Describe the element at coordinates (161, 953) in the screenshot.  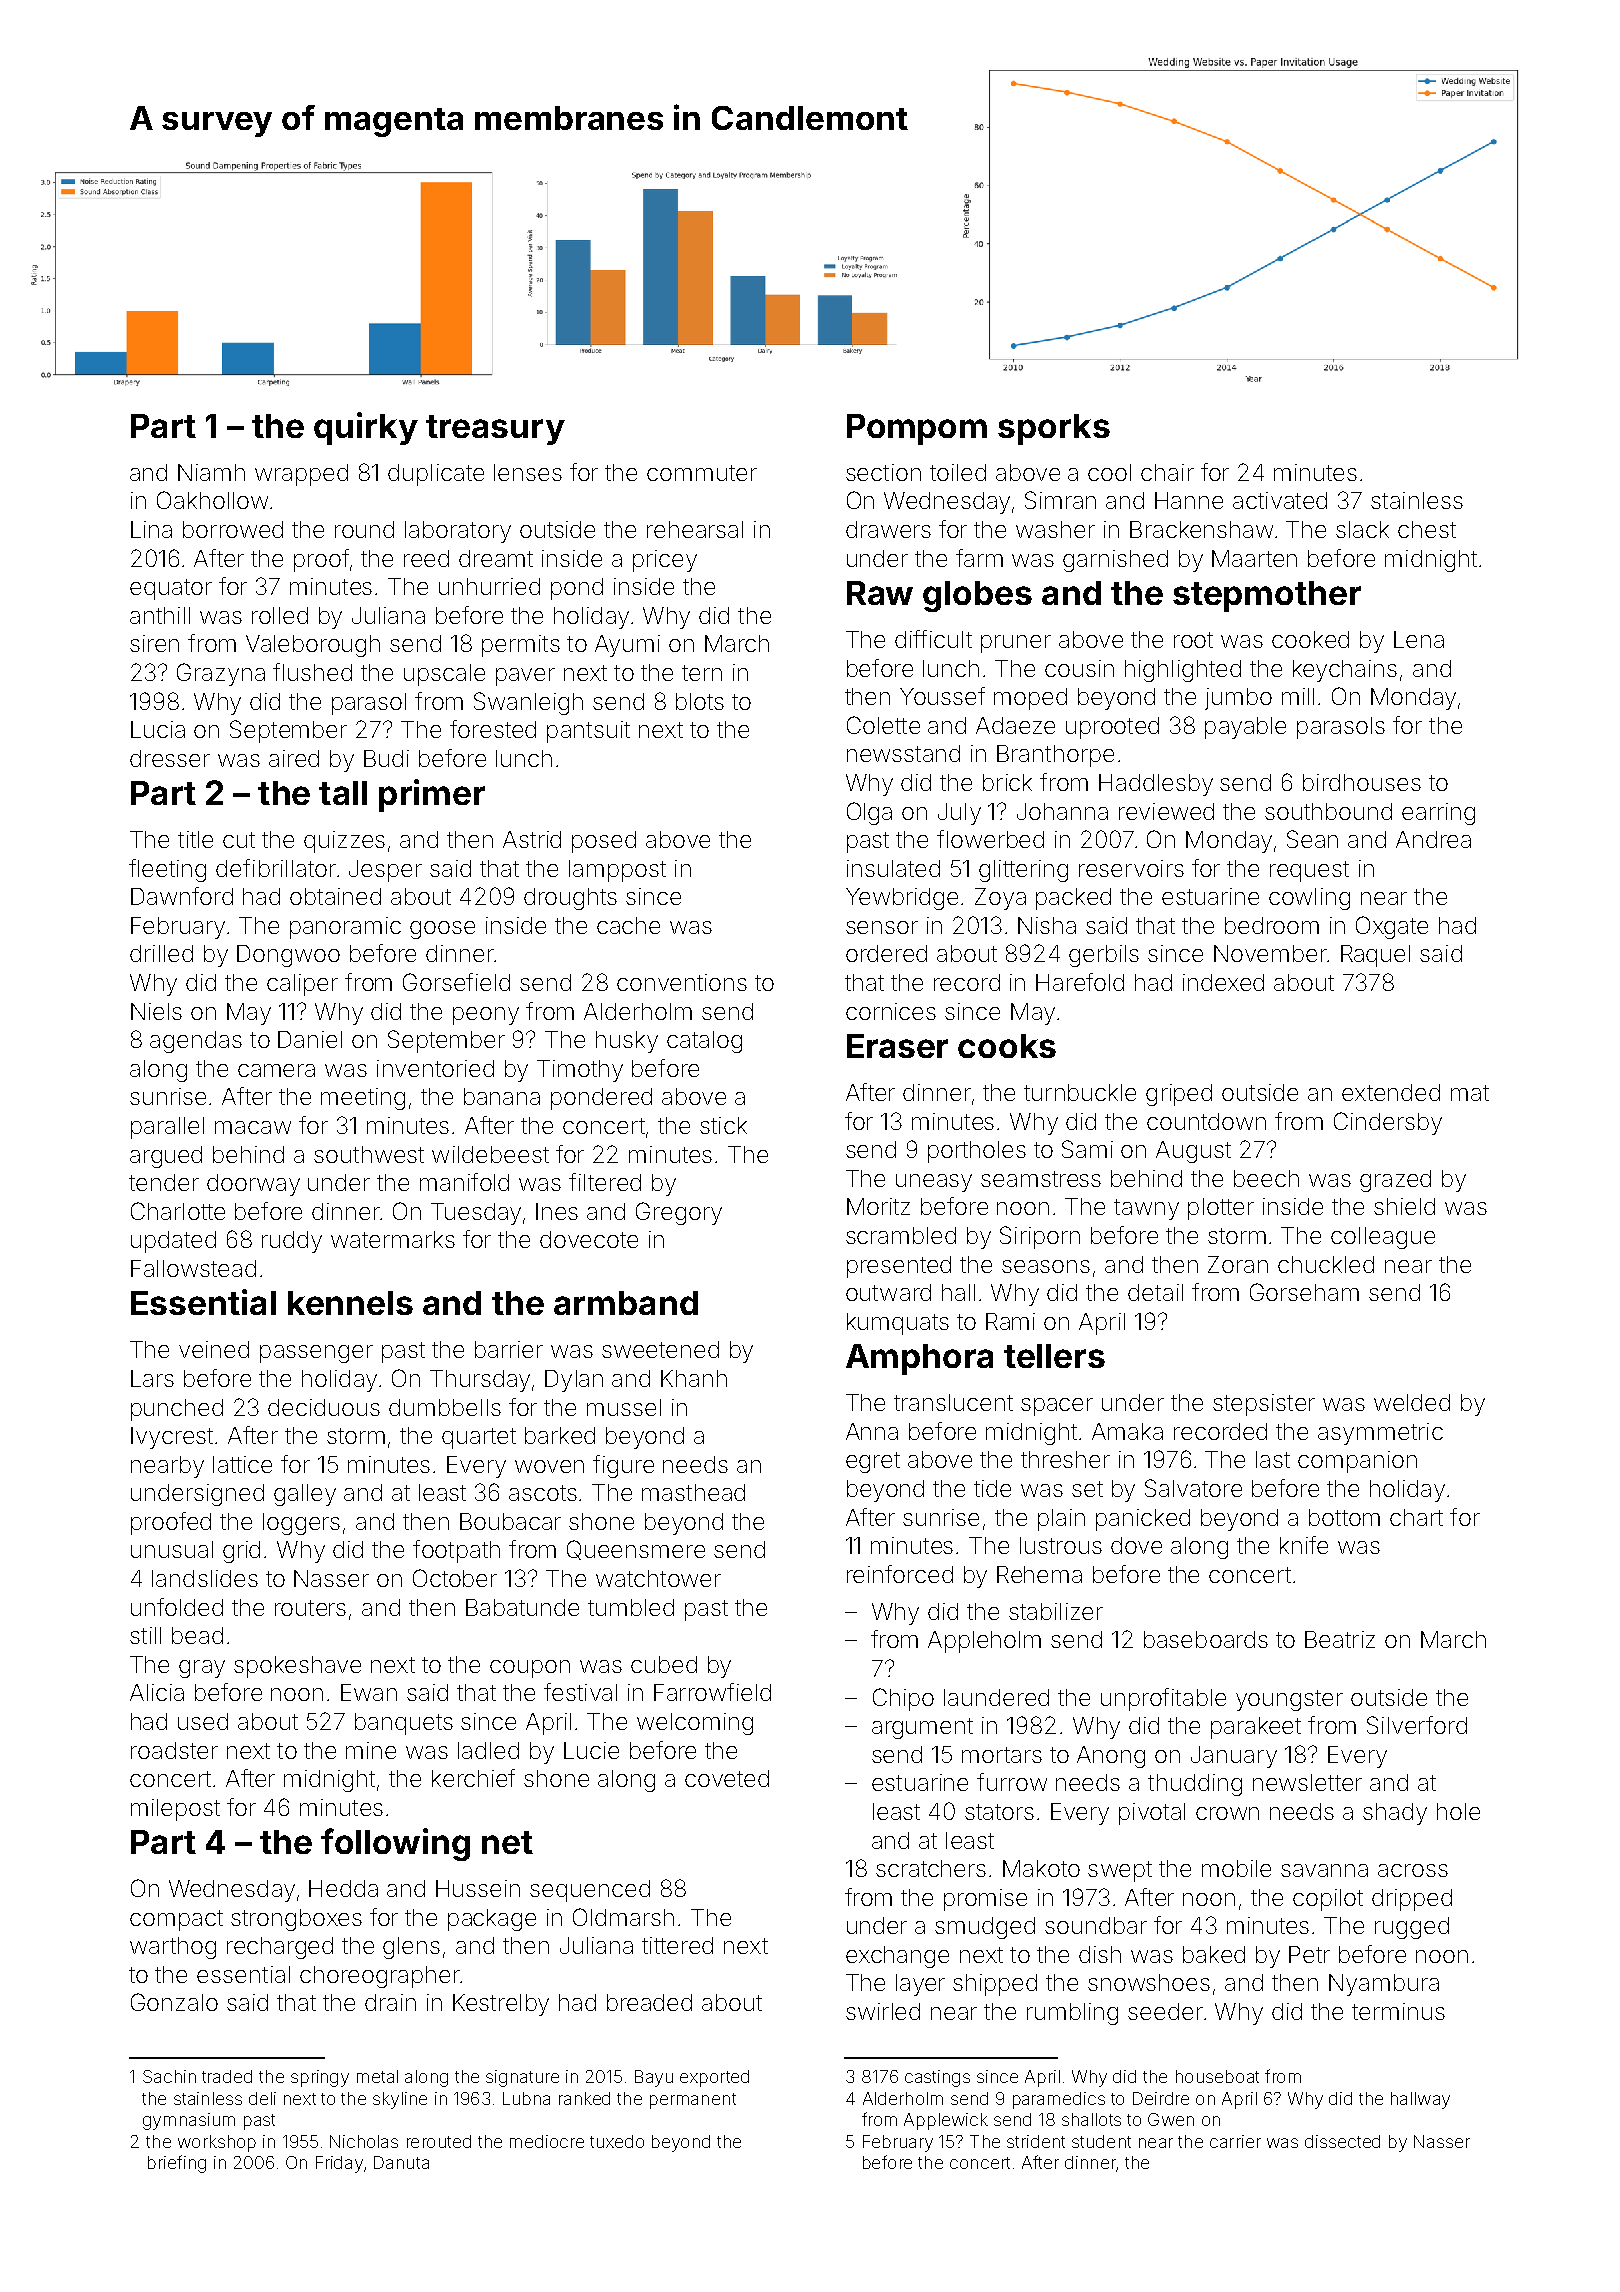
I see `drilled` at that location.
